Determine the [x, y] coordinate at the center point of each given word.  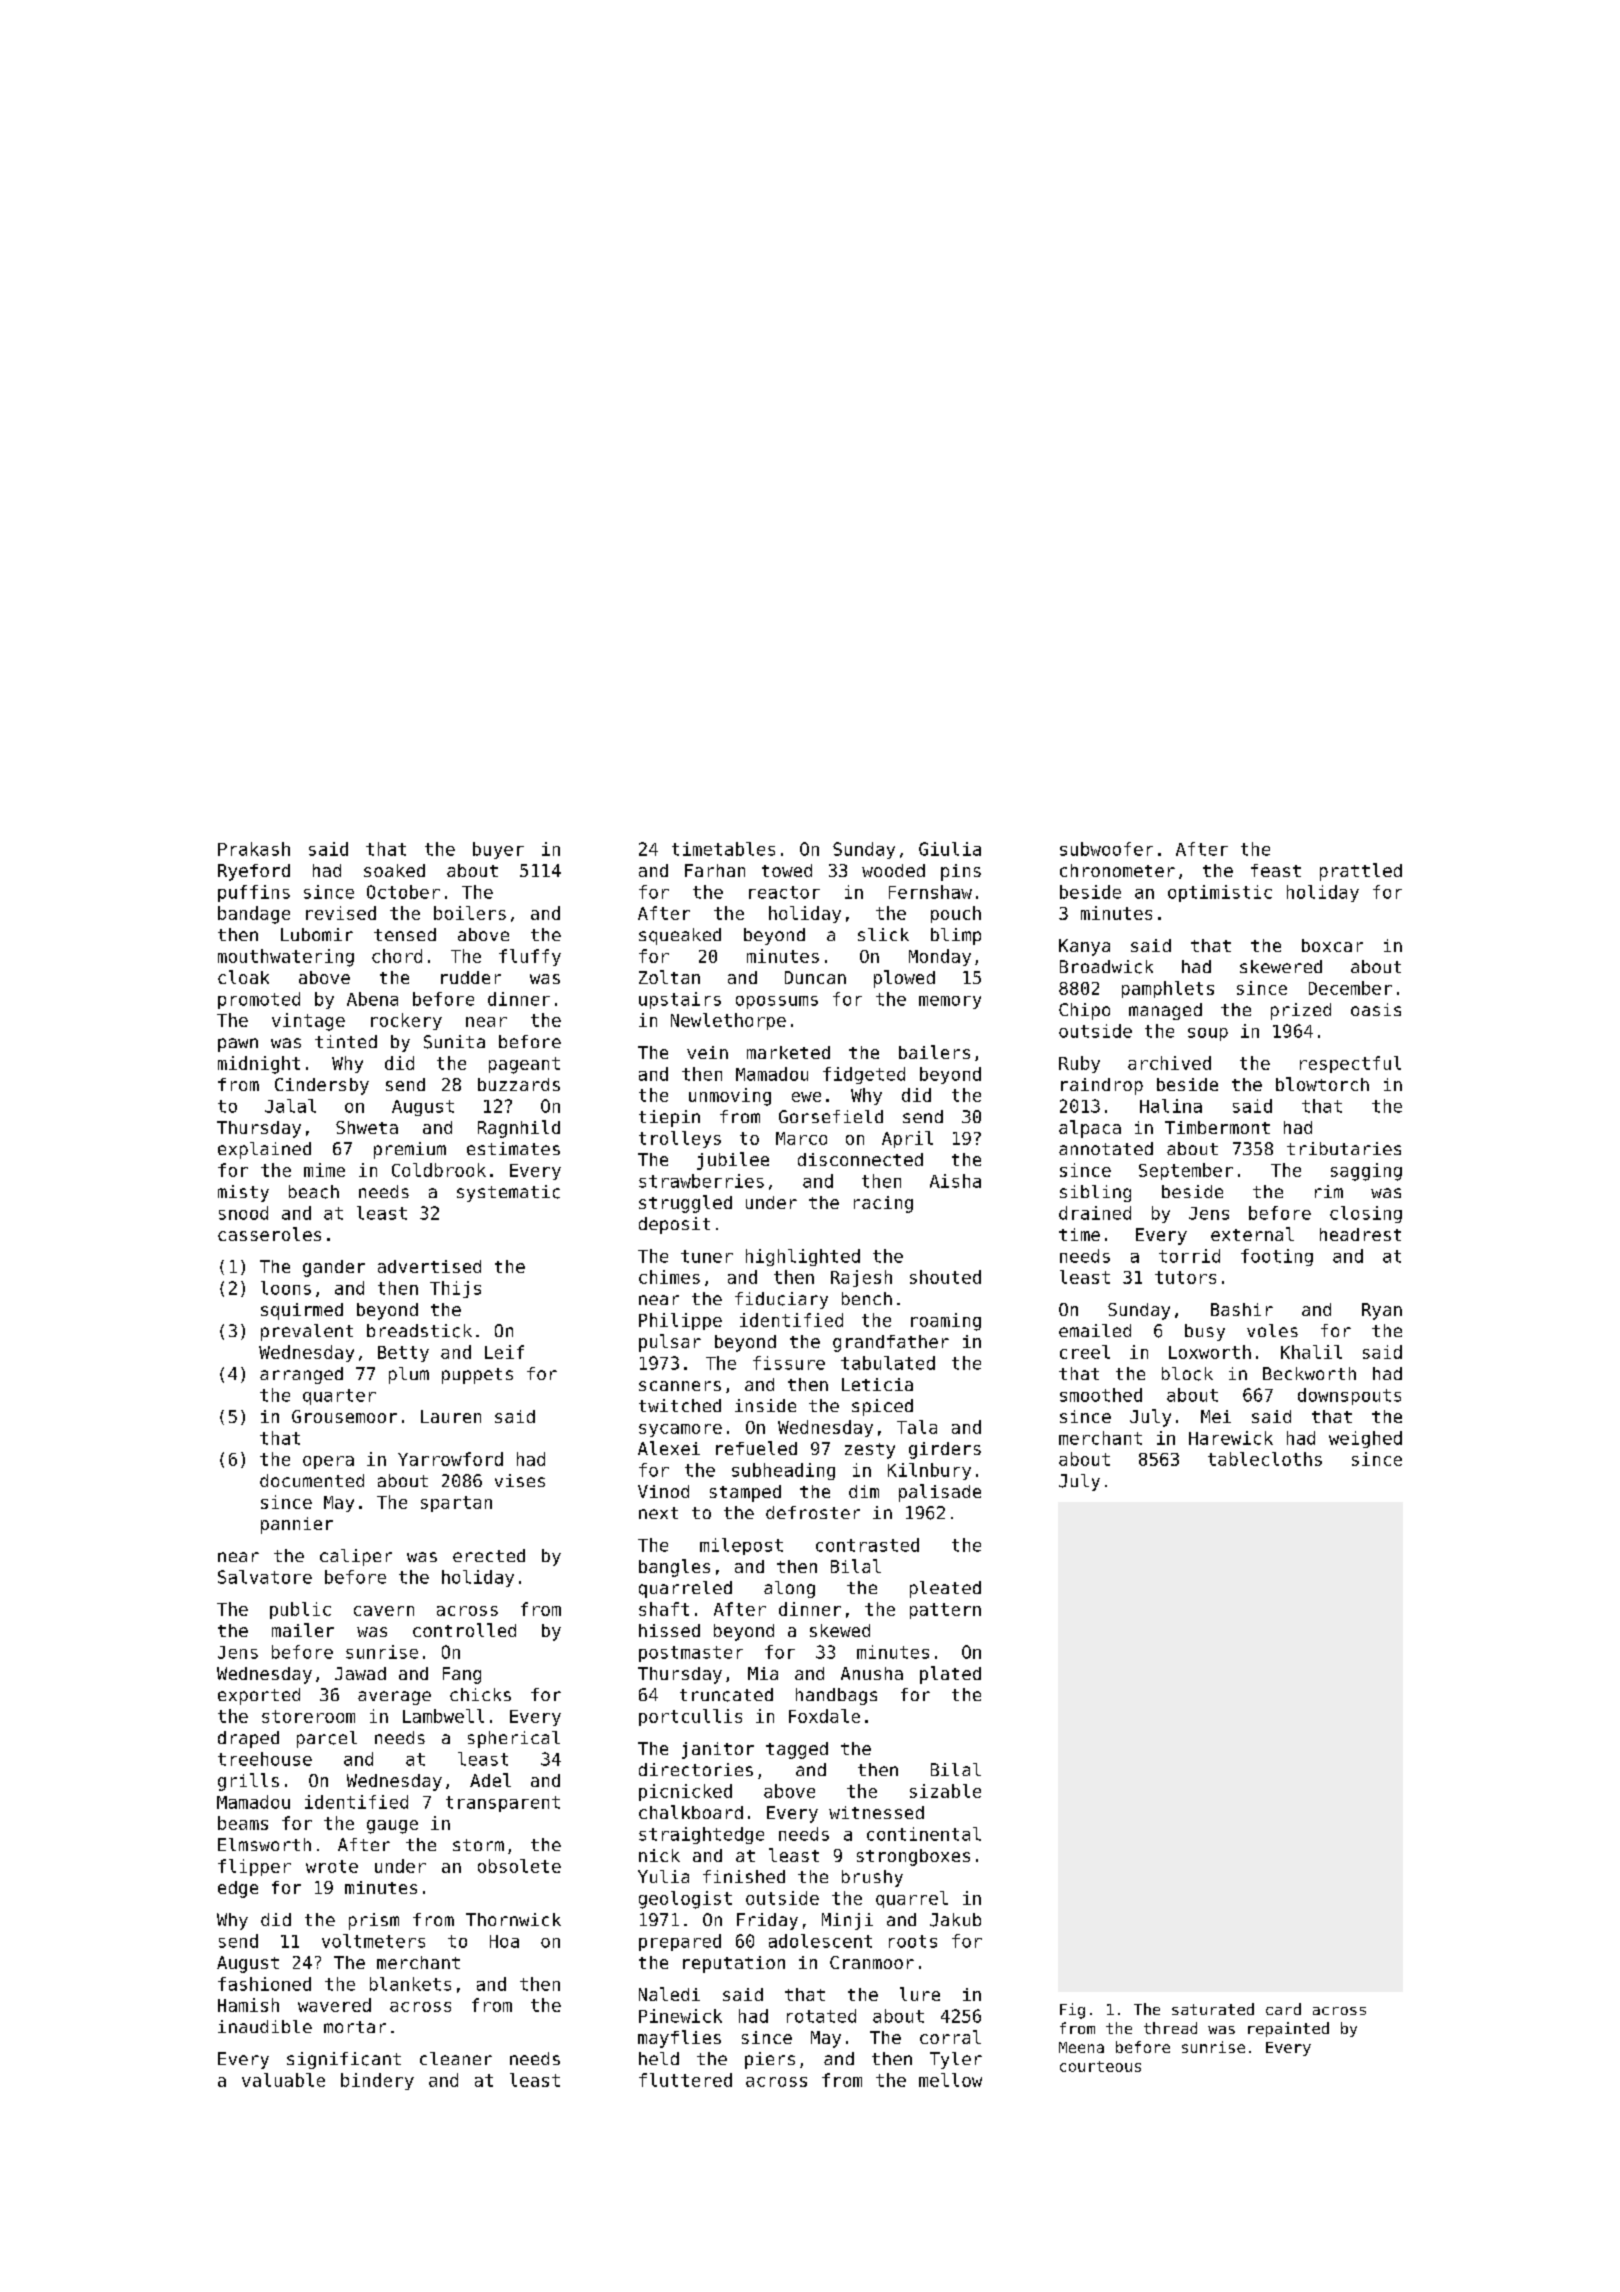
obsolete [519, 1866]
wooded [893, 870]
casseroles [269, 1234]
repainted [1288, 2029]
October [403, 892]
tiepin [669, 1118]
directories [696, 1769]
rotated [821, 2016]
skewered [1281, 966]
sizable [945, 1791]
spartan [456, 1504]
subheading [783, 1471]
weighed [1365, 1439]
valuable [283, 2080]
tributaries [1344, 1148]
